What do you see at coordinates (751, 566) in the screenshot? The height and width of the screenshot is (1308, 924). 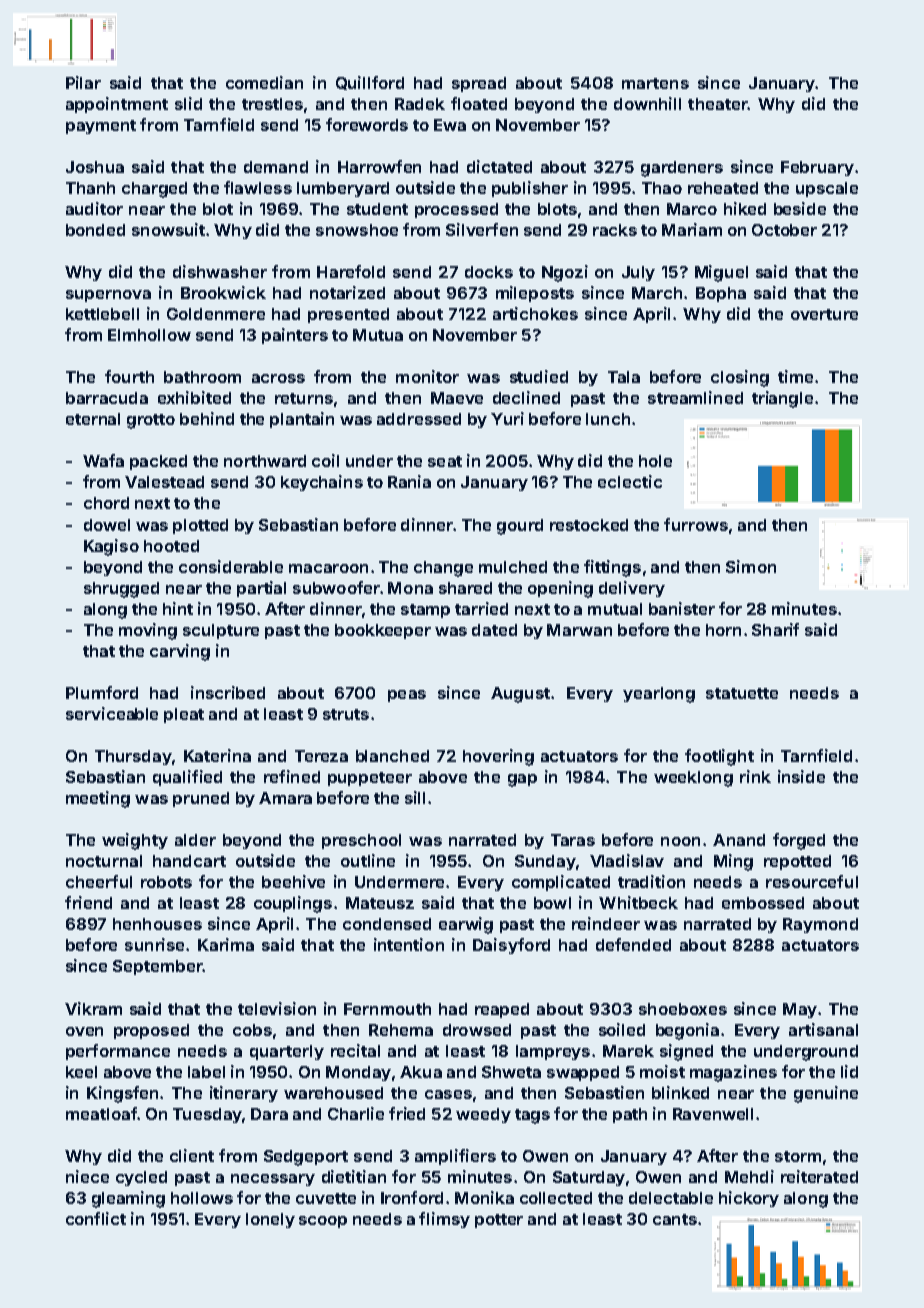 I see `Simon` at bounding box center [751, 566].
